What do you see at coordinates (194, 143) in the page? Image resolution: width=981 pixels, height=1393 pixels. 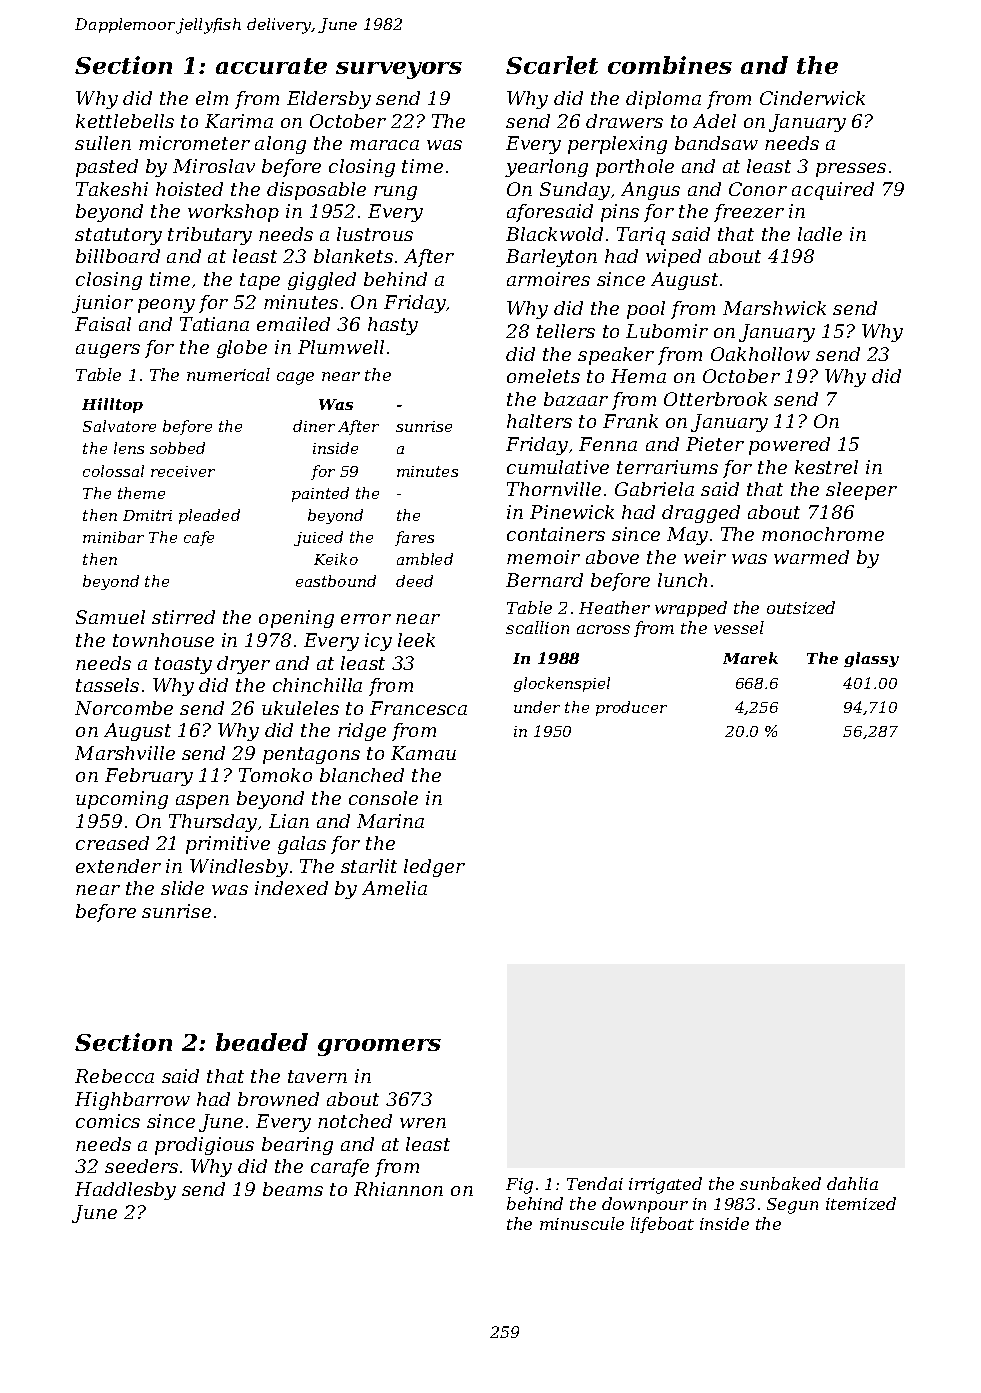 I see `micrometer` at bounding box center [194, 143].
